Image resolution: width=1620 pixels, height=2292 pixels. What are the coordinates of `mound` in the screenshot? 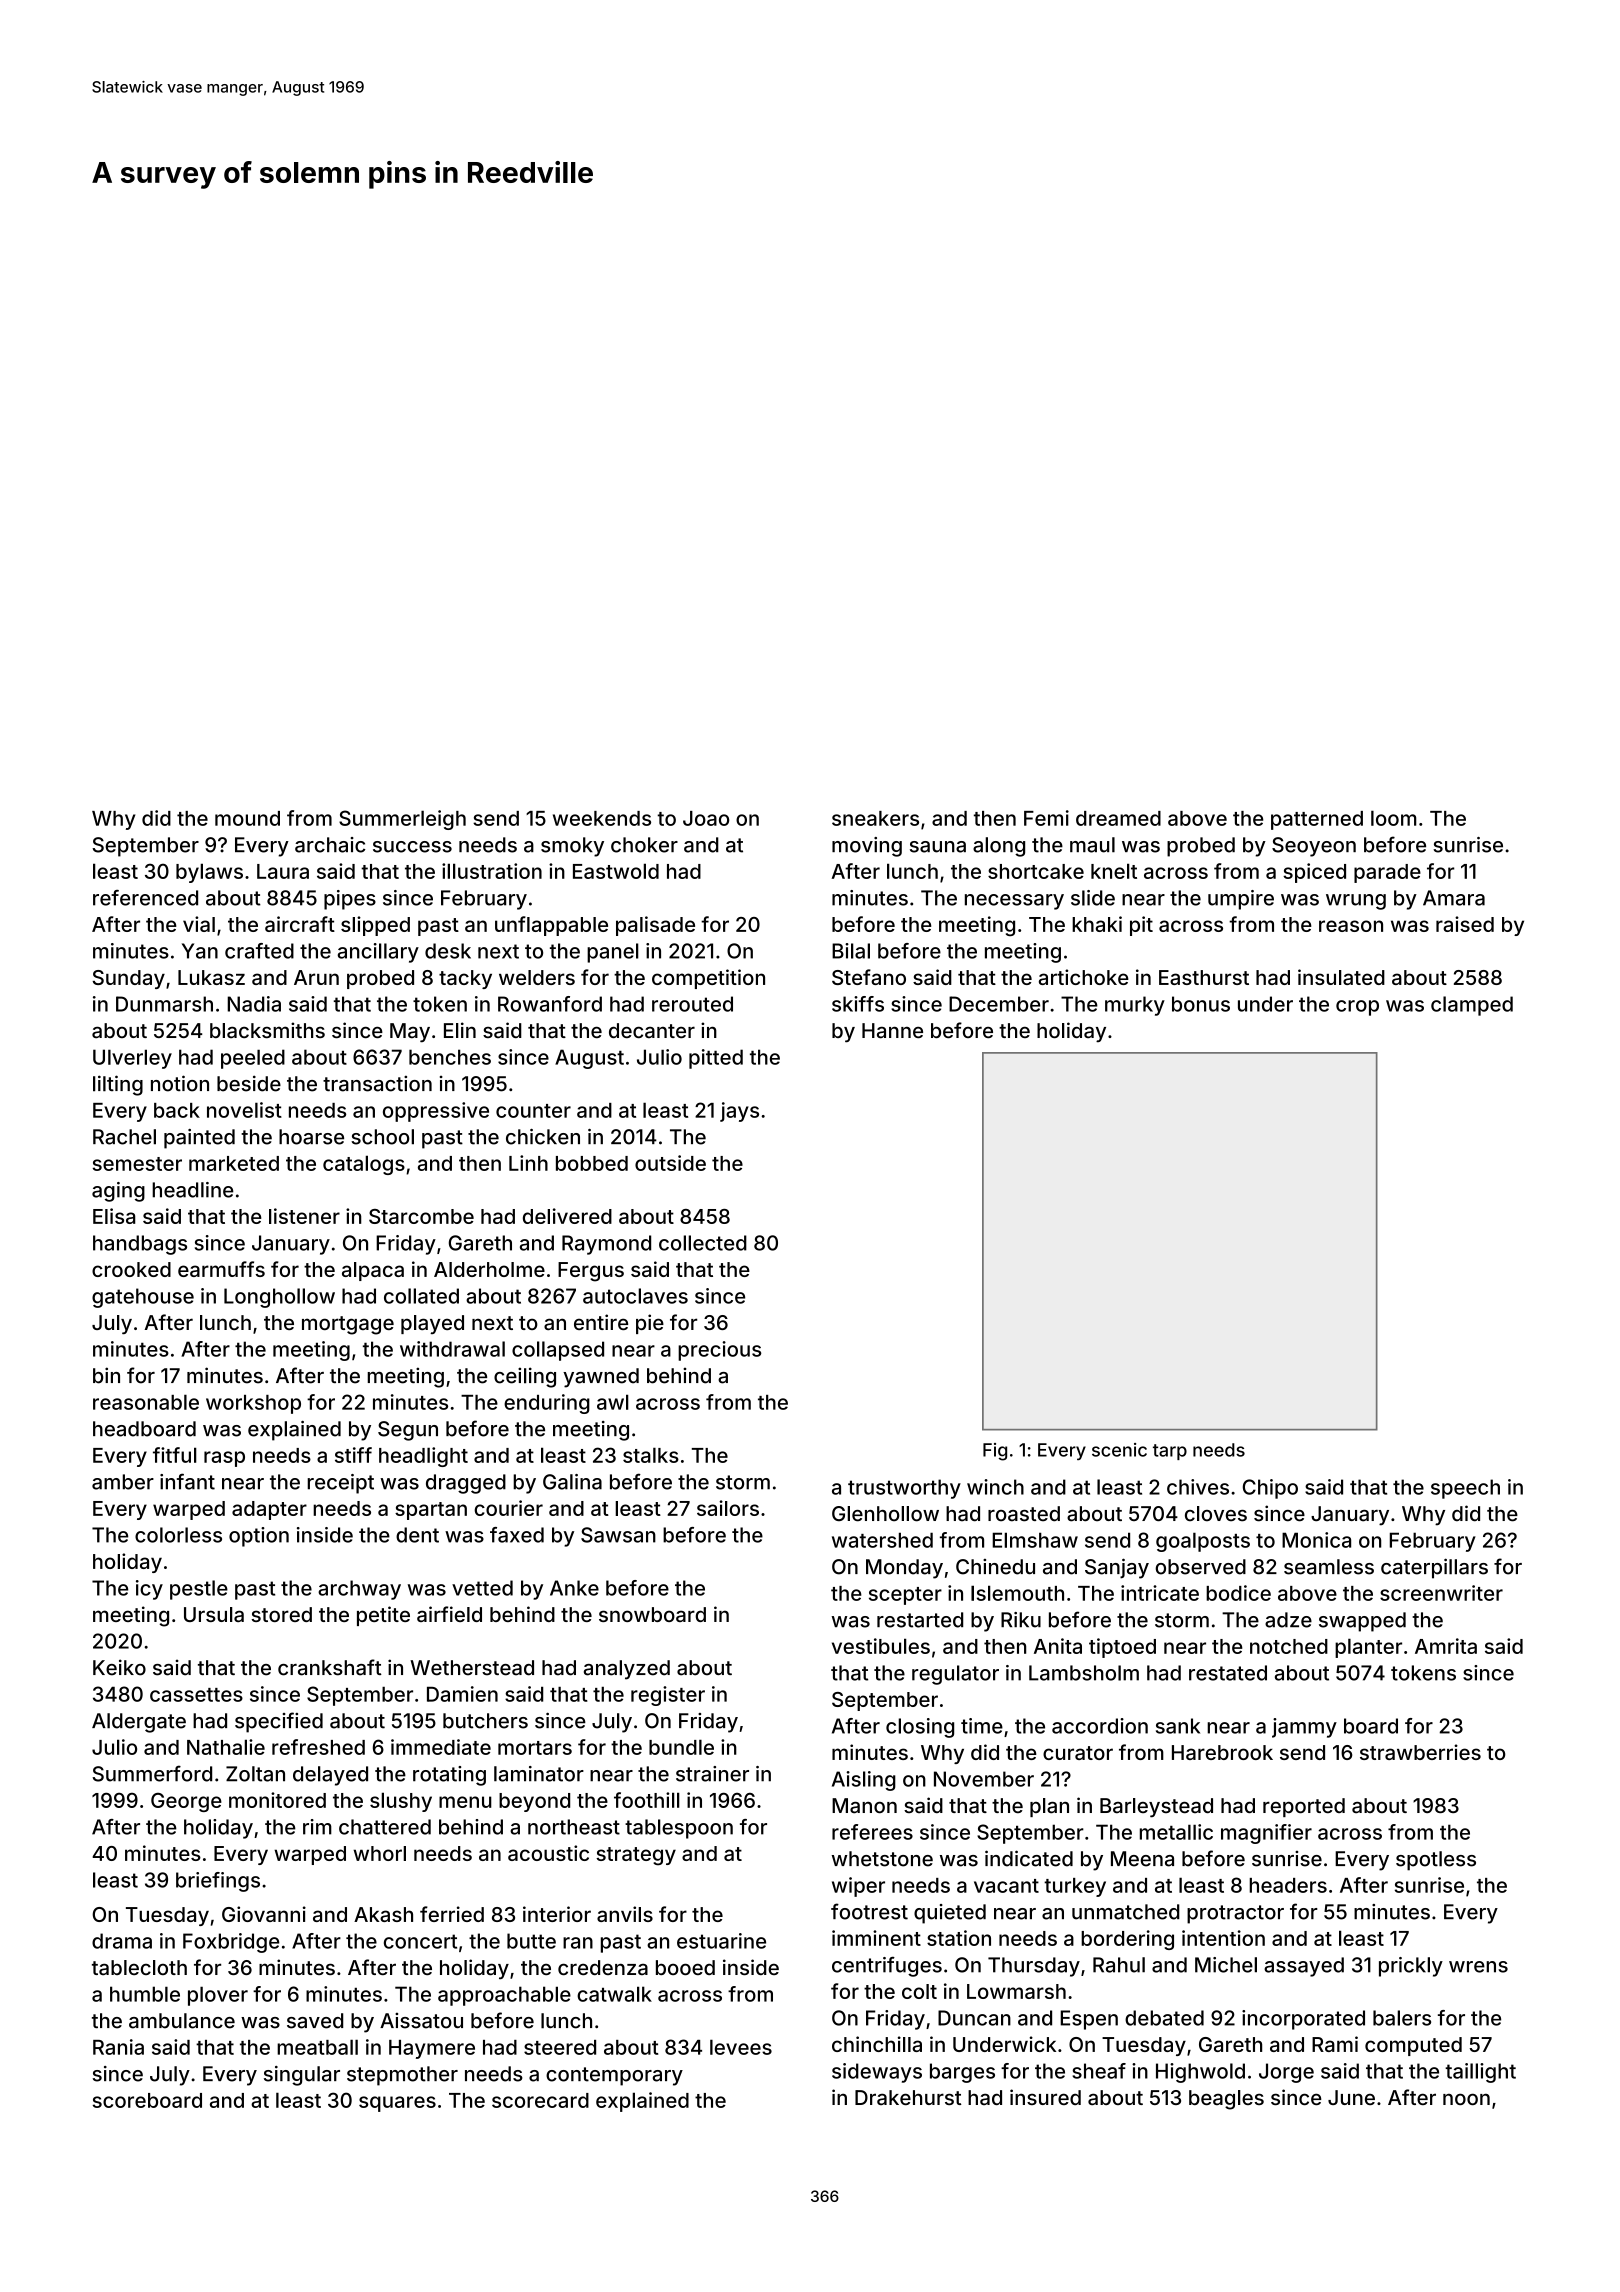 It's located at (247, 818).
